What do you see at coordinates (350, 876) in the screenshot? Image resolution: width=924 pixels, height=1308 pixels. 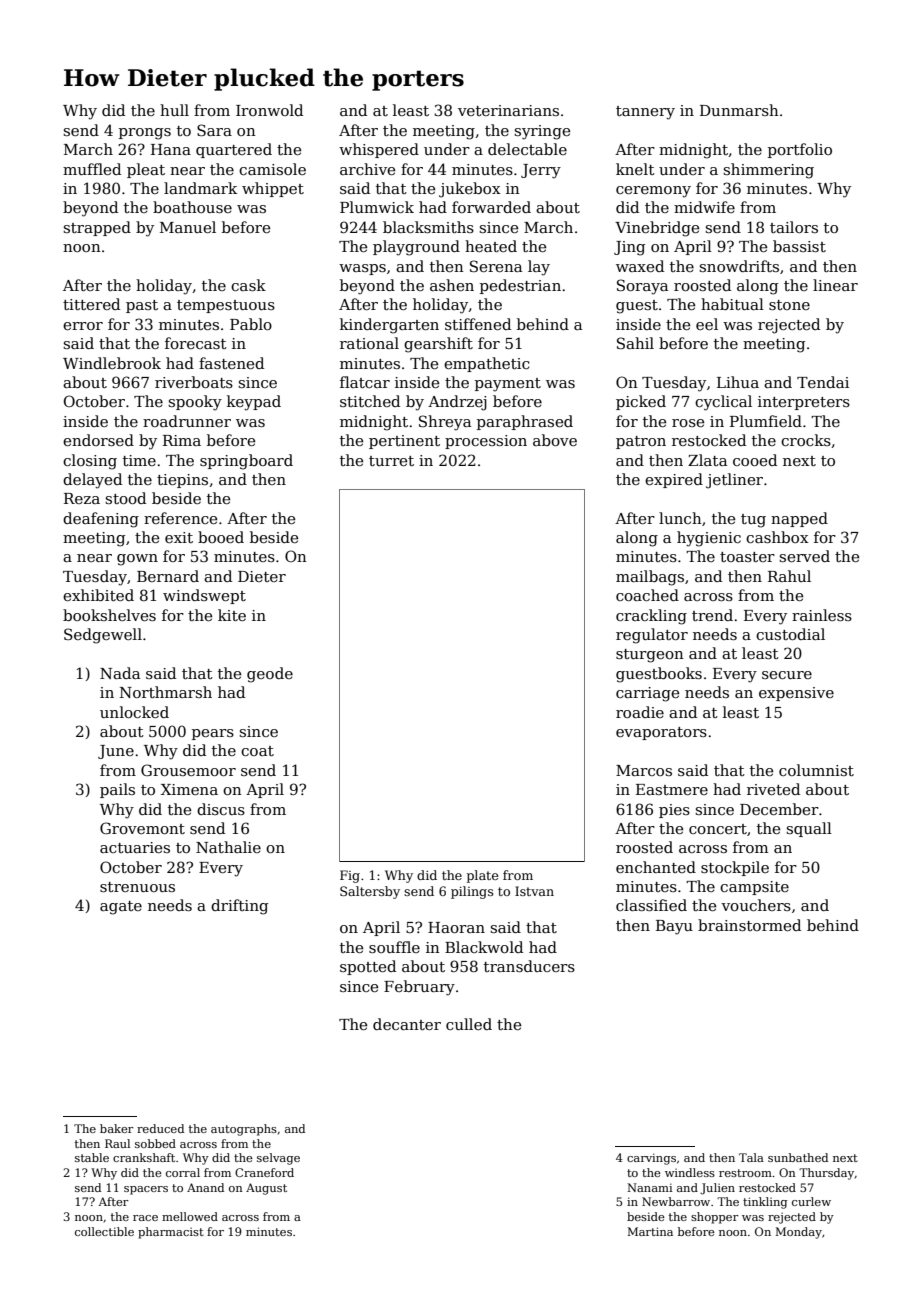 I see `Fig` at bounding box center [350, 876].
